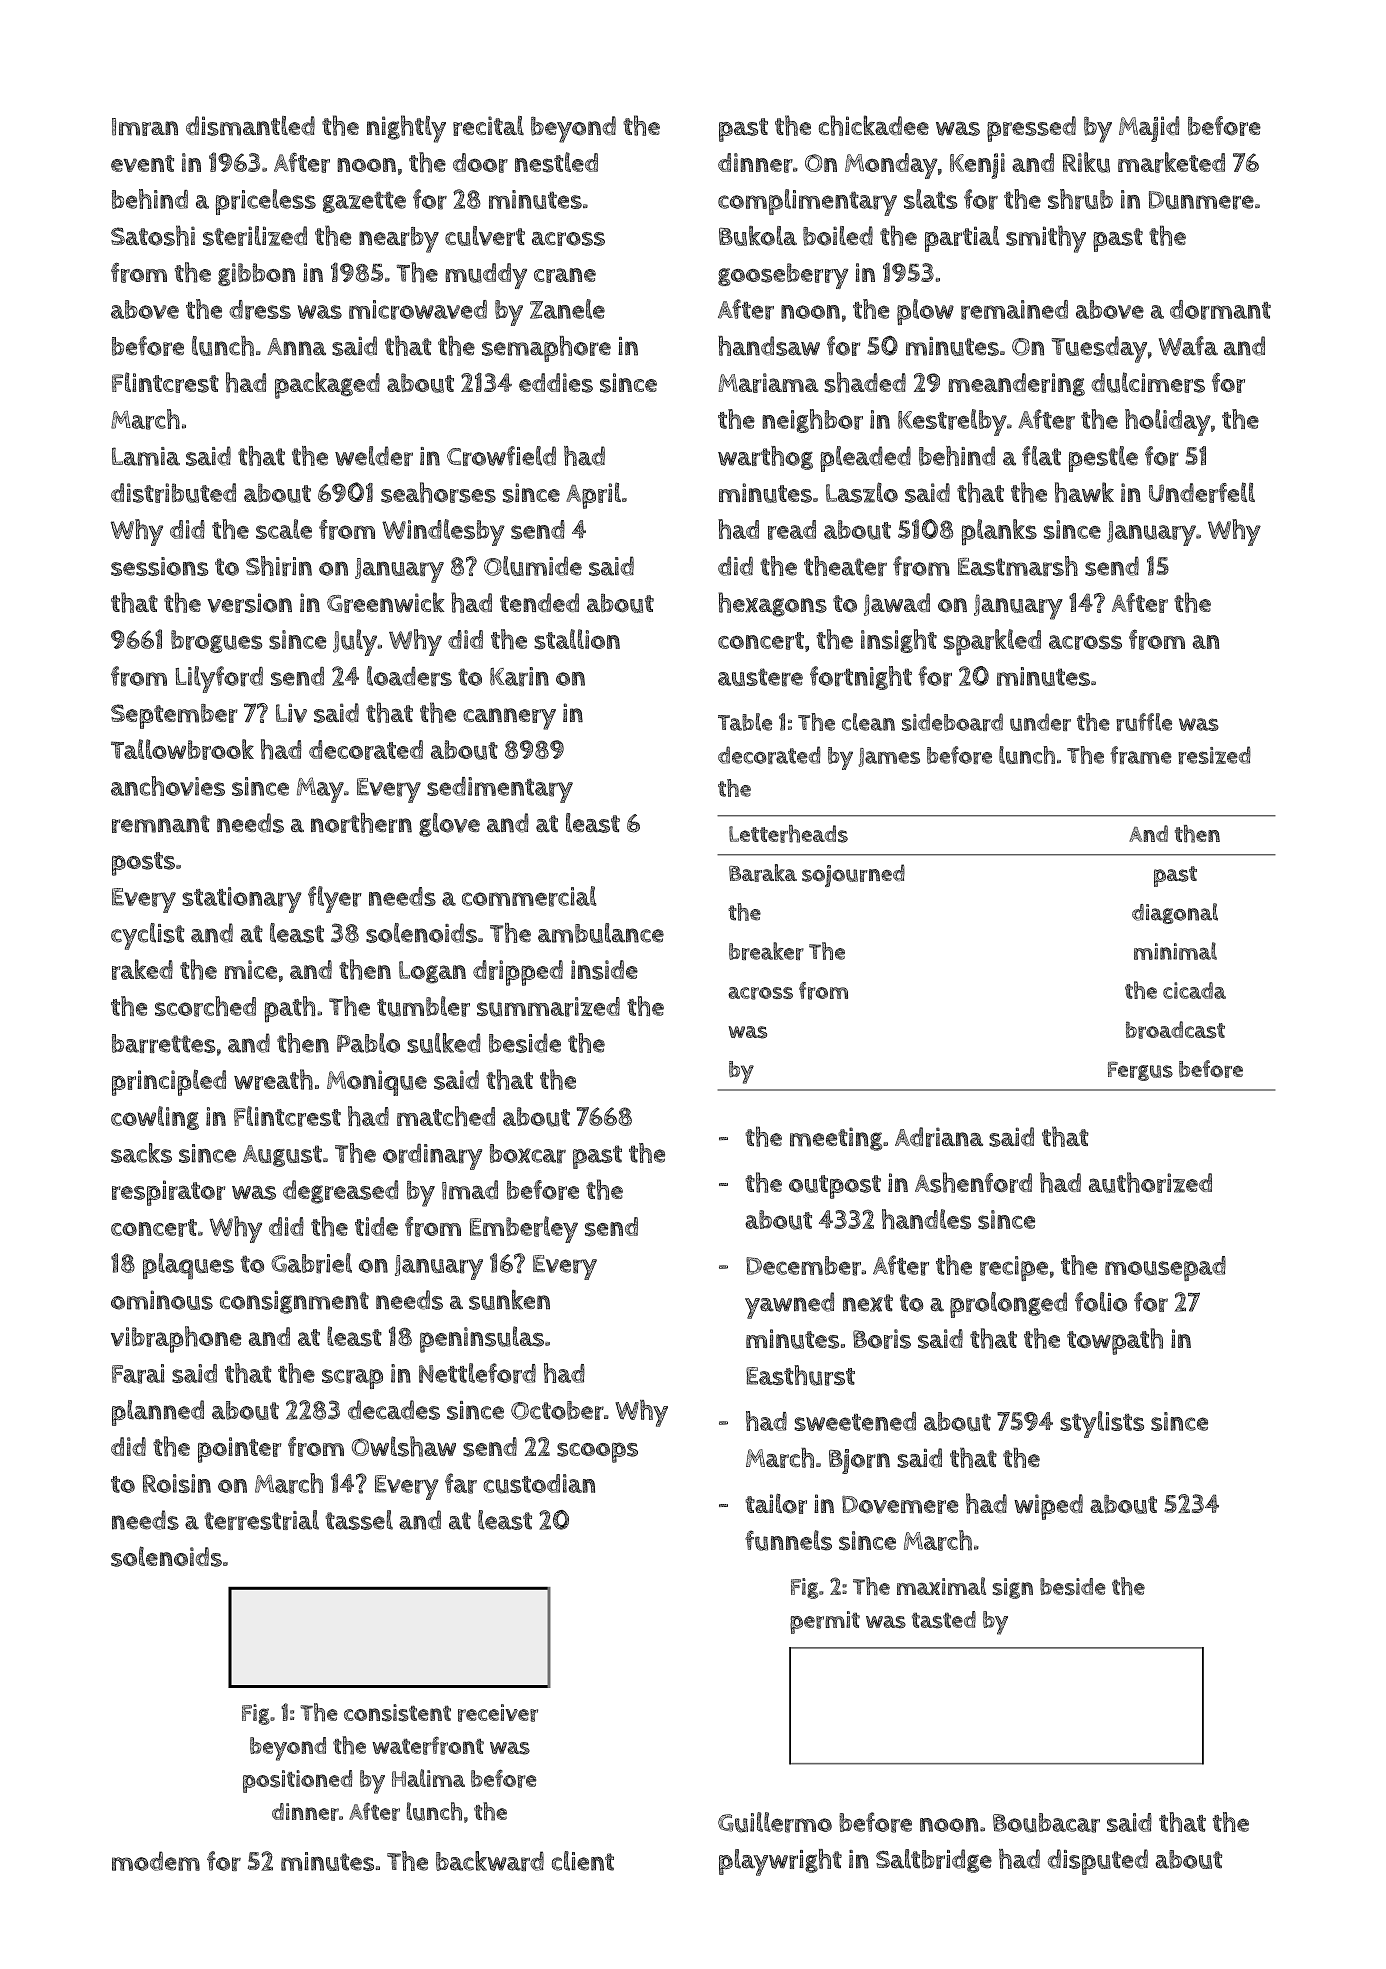 Image resolution: width=1386 pixels, height=1969 pixels. I want to click on Majid, so click(1149, 129).
